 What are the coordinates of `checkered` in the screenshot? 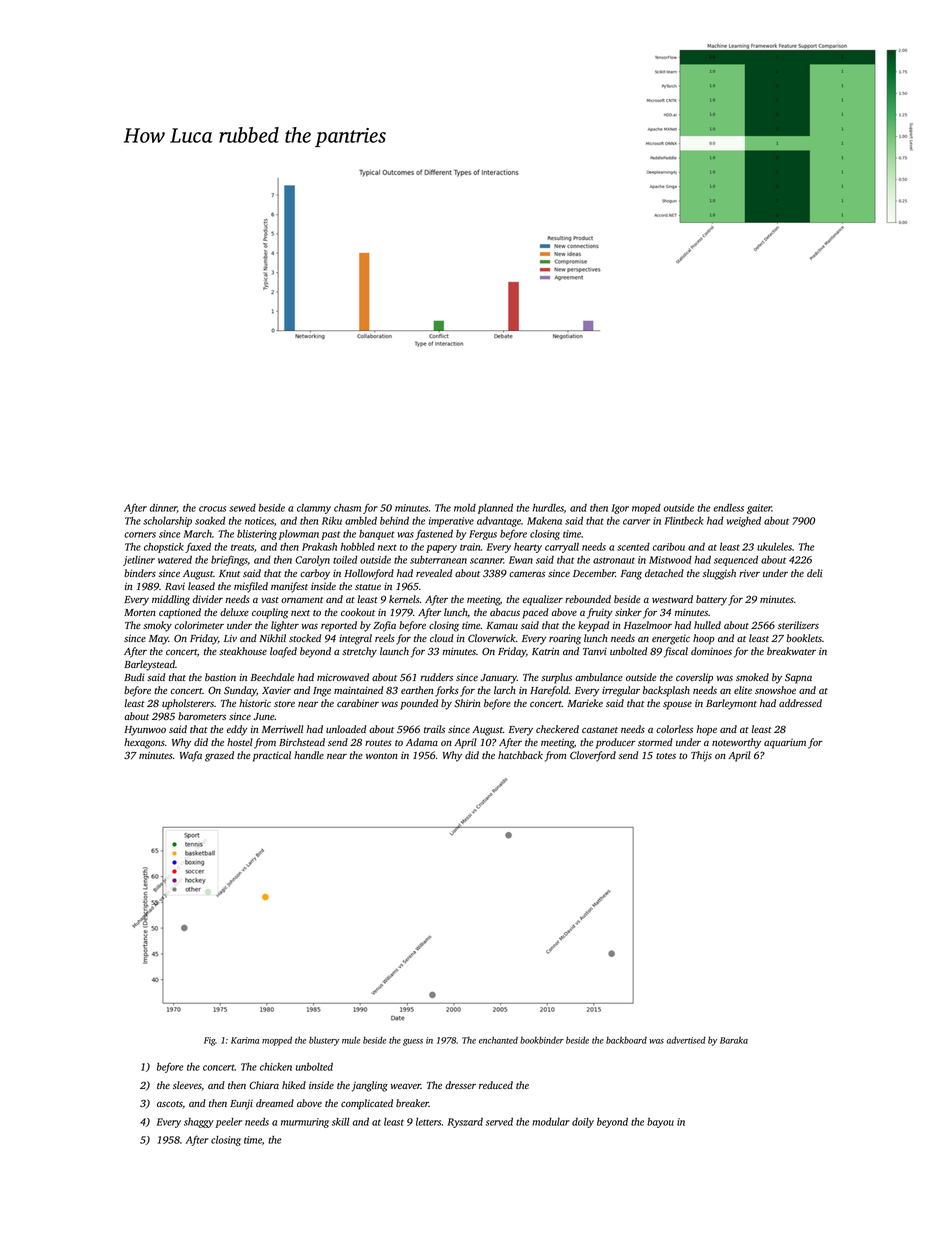 It's located at (557, 729).
